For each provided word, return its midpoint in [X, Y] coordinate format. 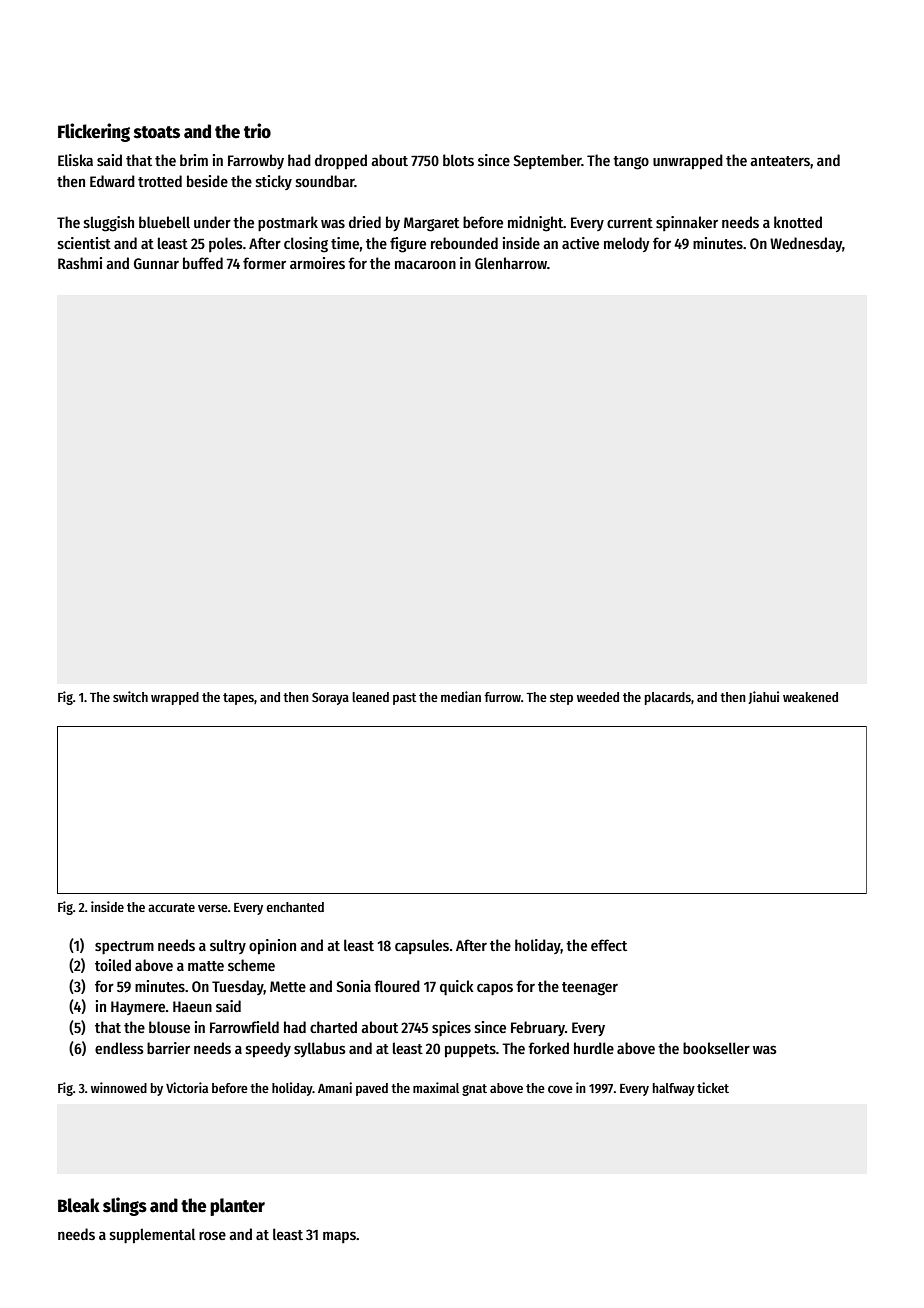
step [561, 699]
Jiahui [763, 697]
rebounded [464, 243]
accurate [171, 907]
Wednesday [806, 244]
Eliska [75, 160]
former [264, 263]
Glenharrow [511, 263]
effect [609, 945]
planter [237, 1207]
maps [339, 1237]
